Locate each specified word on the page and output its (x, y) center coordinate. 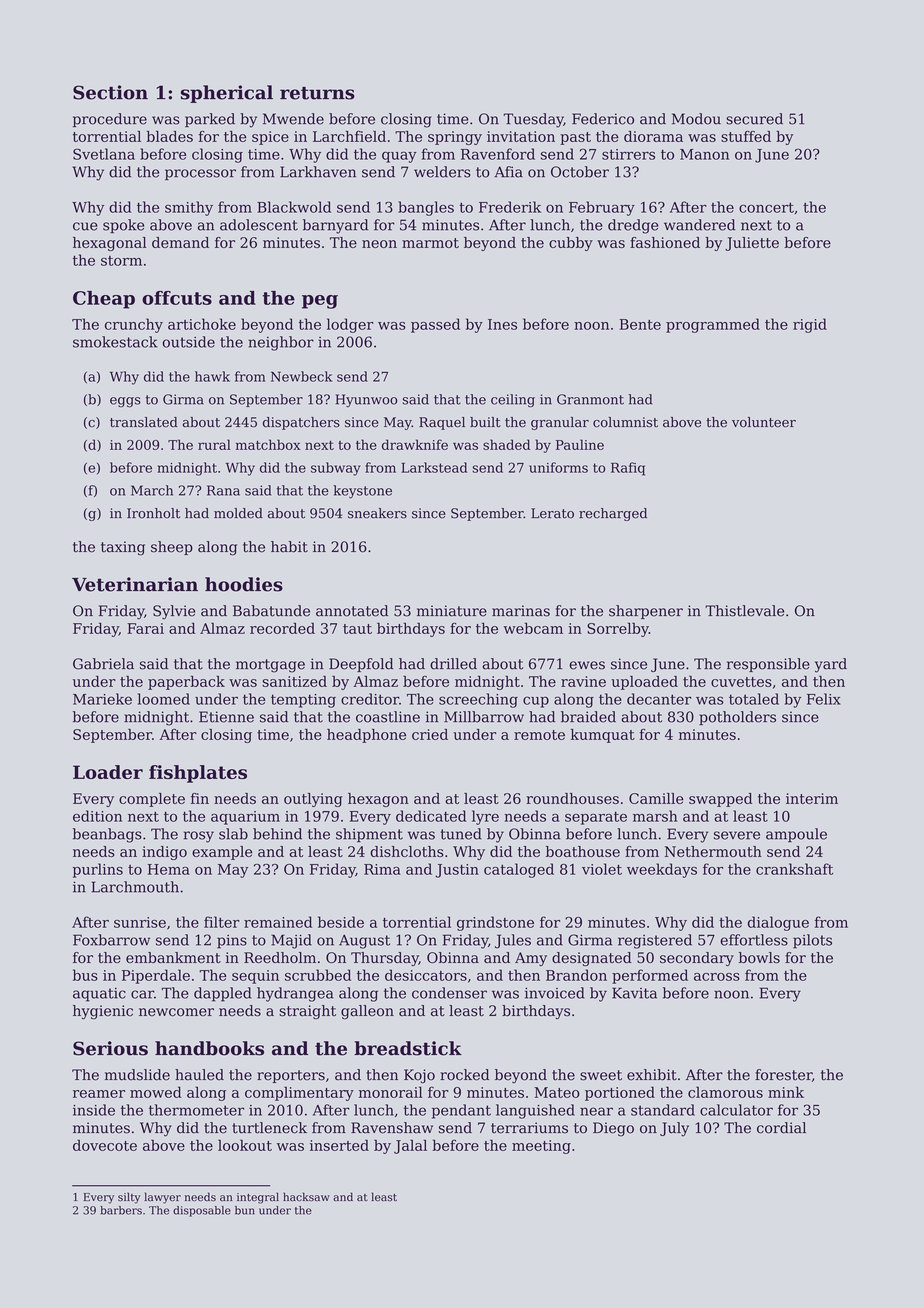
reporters (291, 1076)
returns (317, 93)
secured (754, 119)
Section (110, 92)
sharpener (646, 612)
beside (341, 922)
